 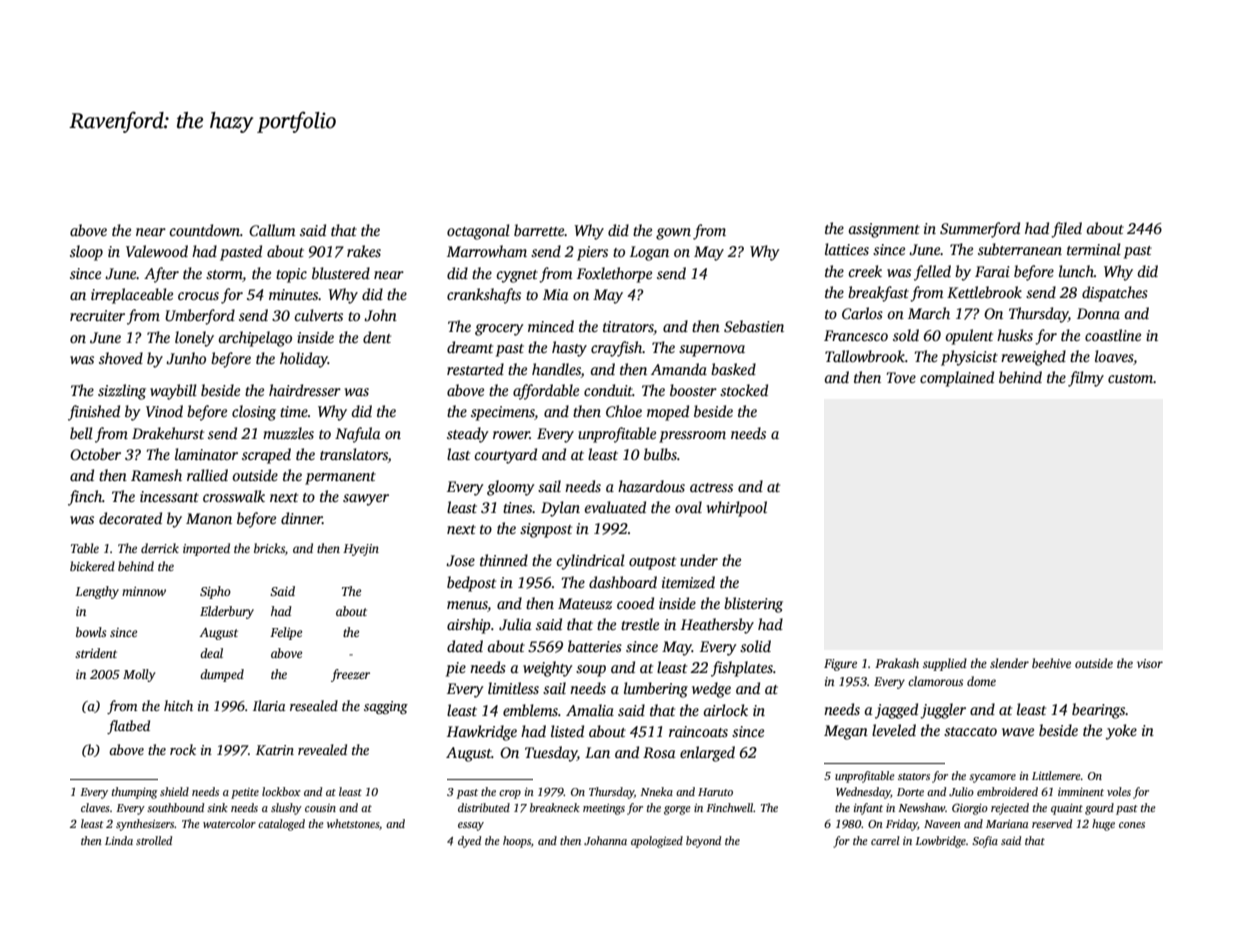 I want to click on assignment, so click(x=884, y=230).
